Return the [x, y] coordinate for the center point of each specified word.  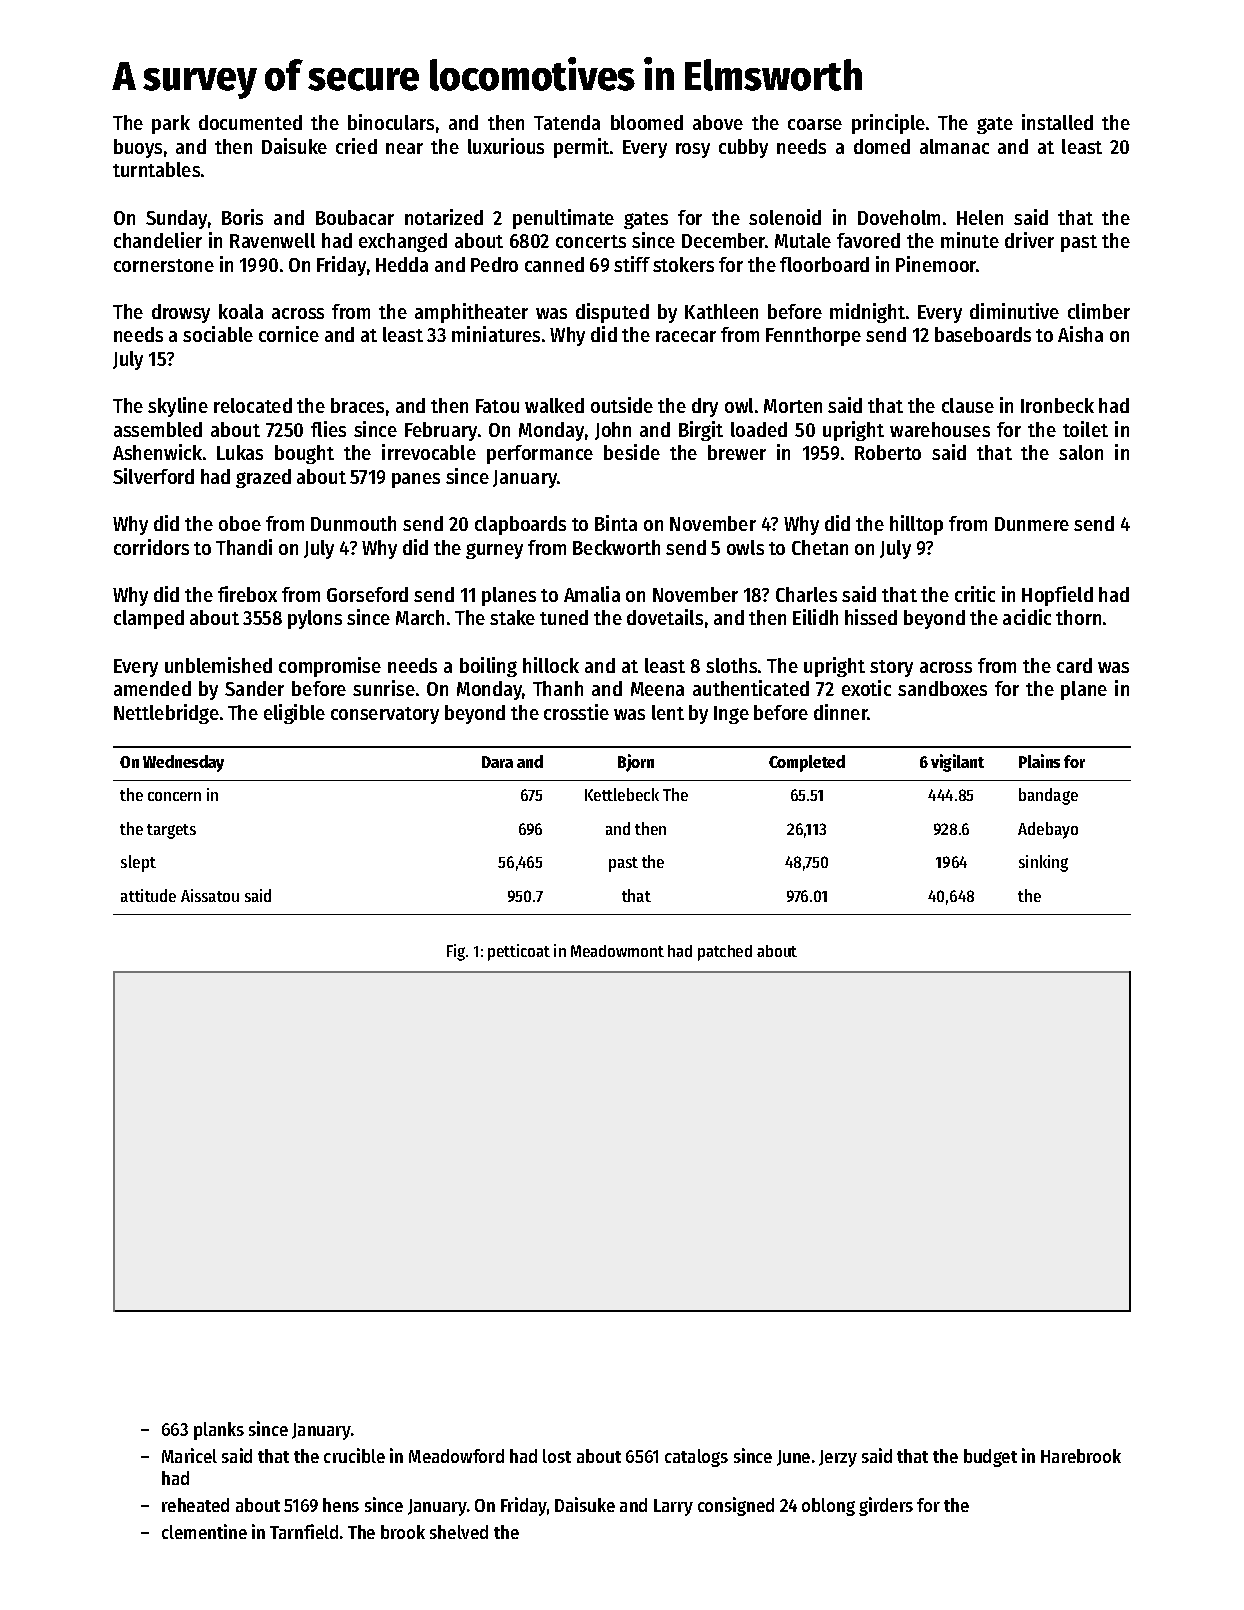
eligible [294, 714]
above [718, 122]
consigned [736, 1506]
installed [1057, 122]
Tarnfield [304, 1531]
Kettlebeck [622, 794]
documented [250, 122]
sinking [1043, 863]
